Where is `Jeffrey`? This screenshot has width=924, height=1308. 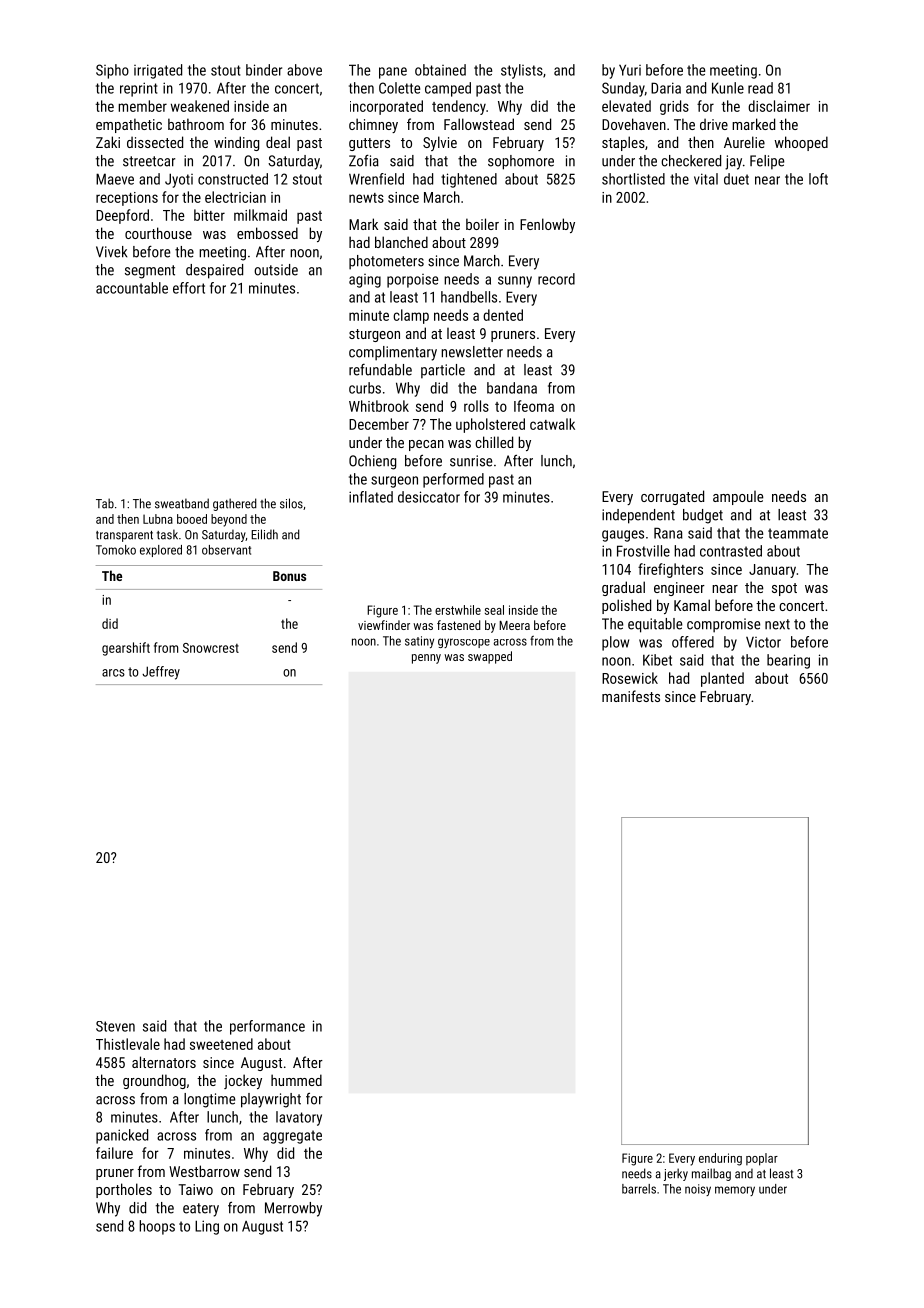 Jeffrey is located at coordinates (161, 673).
